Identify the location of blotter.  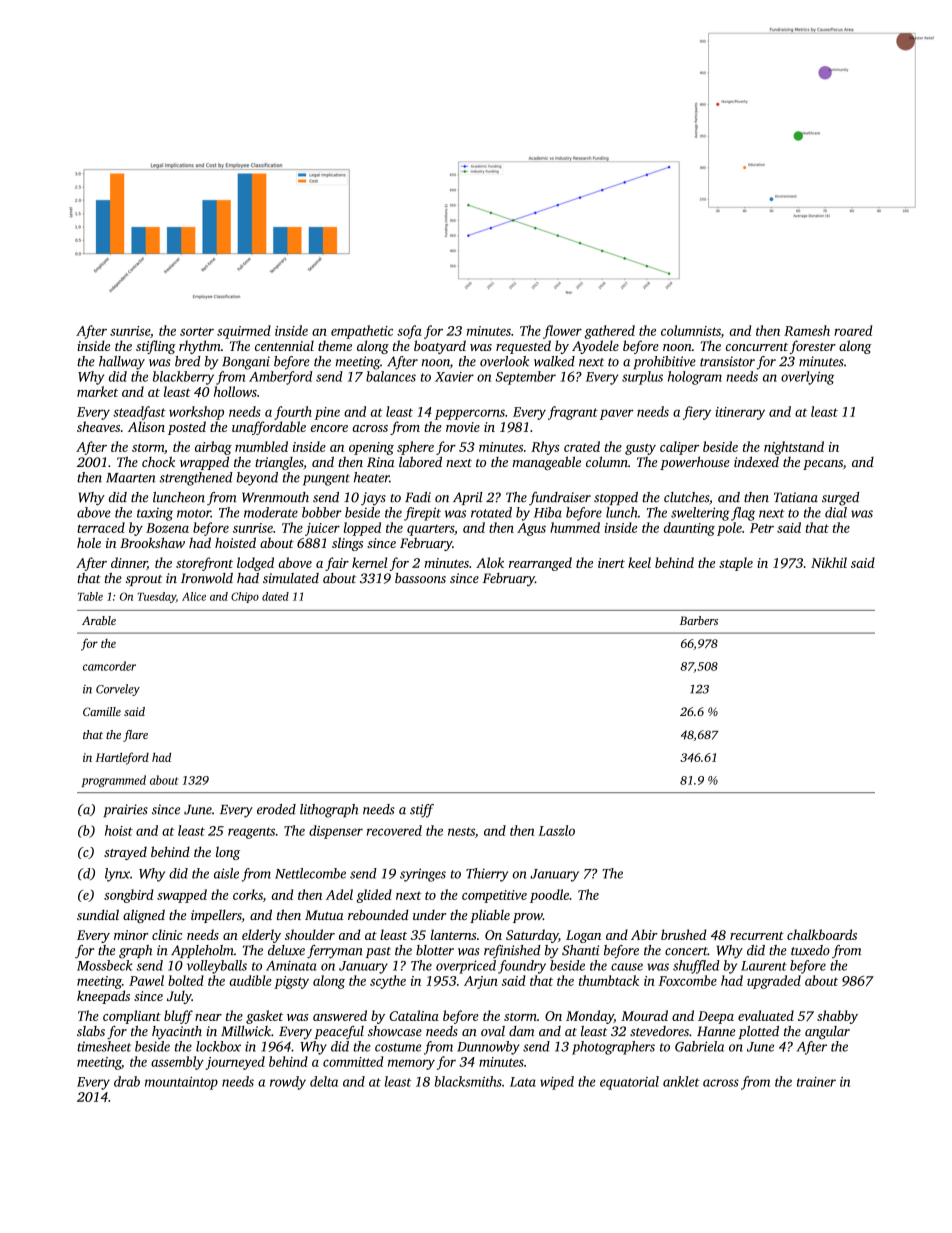
(435, 950).
